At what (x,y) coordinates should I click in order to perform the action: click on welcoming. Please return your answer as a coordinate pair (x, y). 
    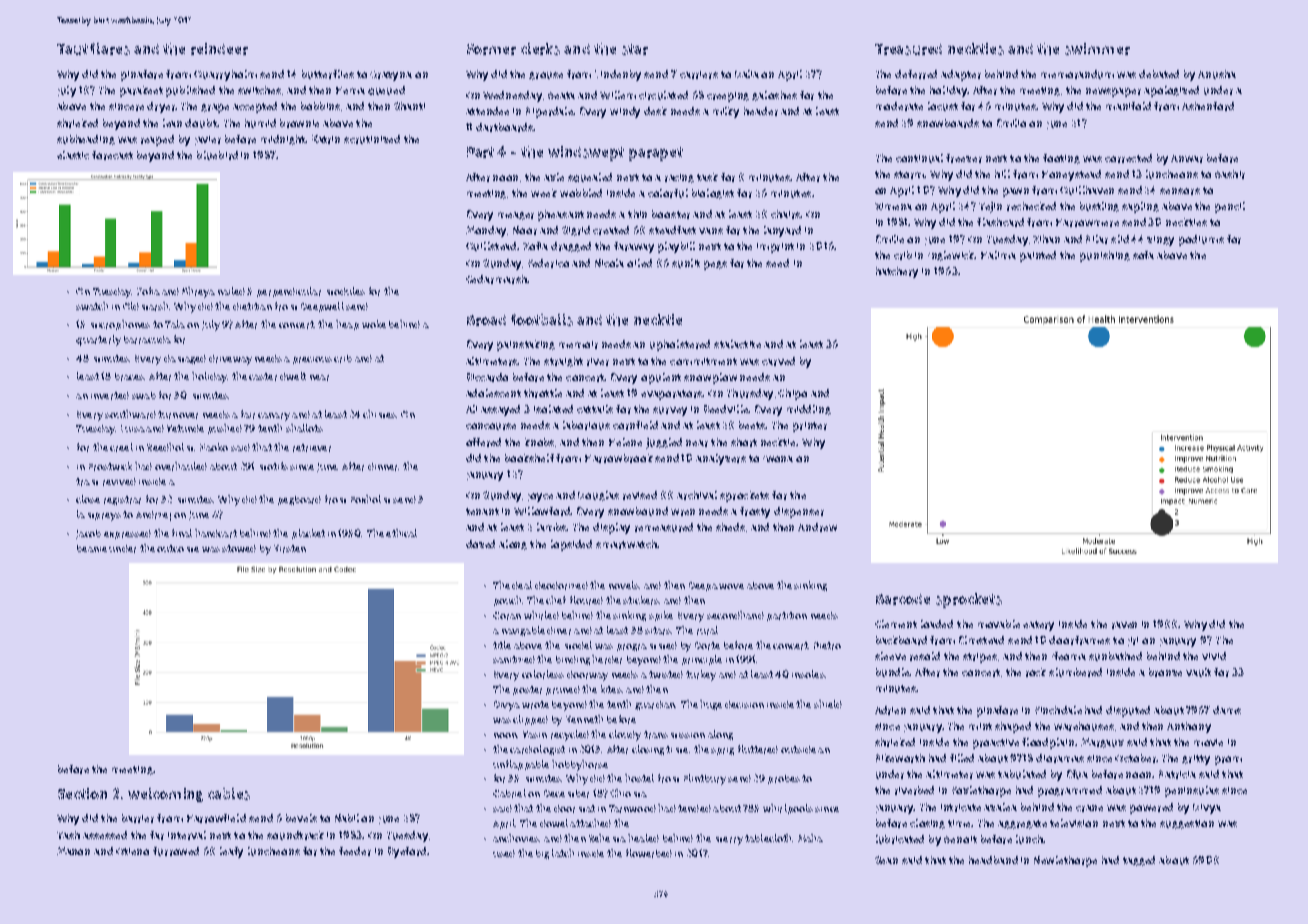
    Looking at the image, I should click on (165, 795).
